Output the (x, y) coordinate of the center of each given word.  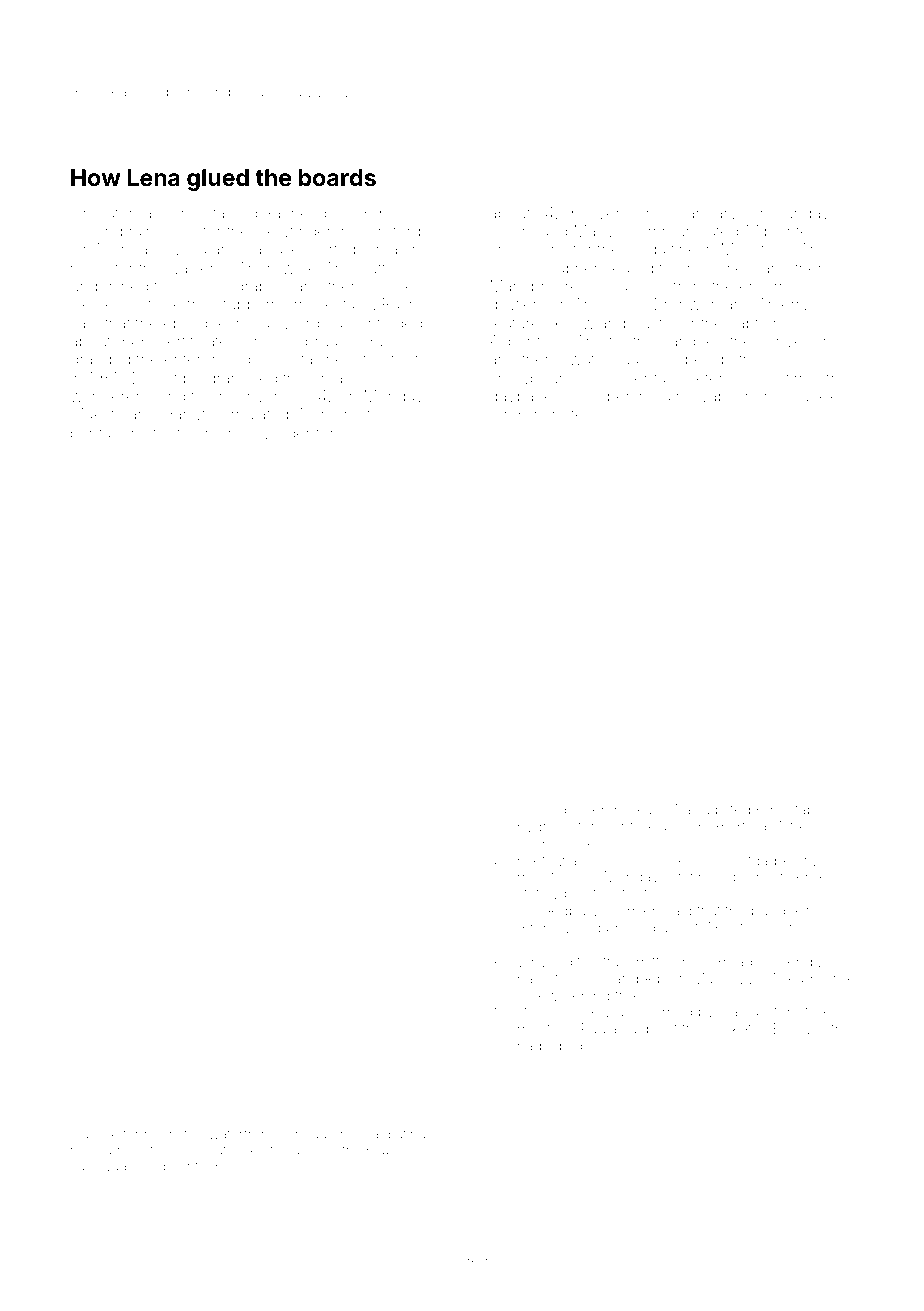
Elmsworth (808, 1028)
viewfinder (293, 230)
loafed (579, 395)
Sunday (802, 215)
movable (708, 396)
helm (223, 433)
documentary (631, 380)
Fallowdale (104, 1165)
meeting (544, 1030)
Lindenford (305, 432)
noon (160, 1135)
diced (338, 213)
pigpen (388, 1152)
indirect (344, 414)
